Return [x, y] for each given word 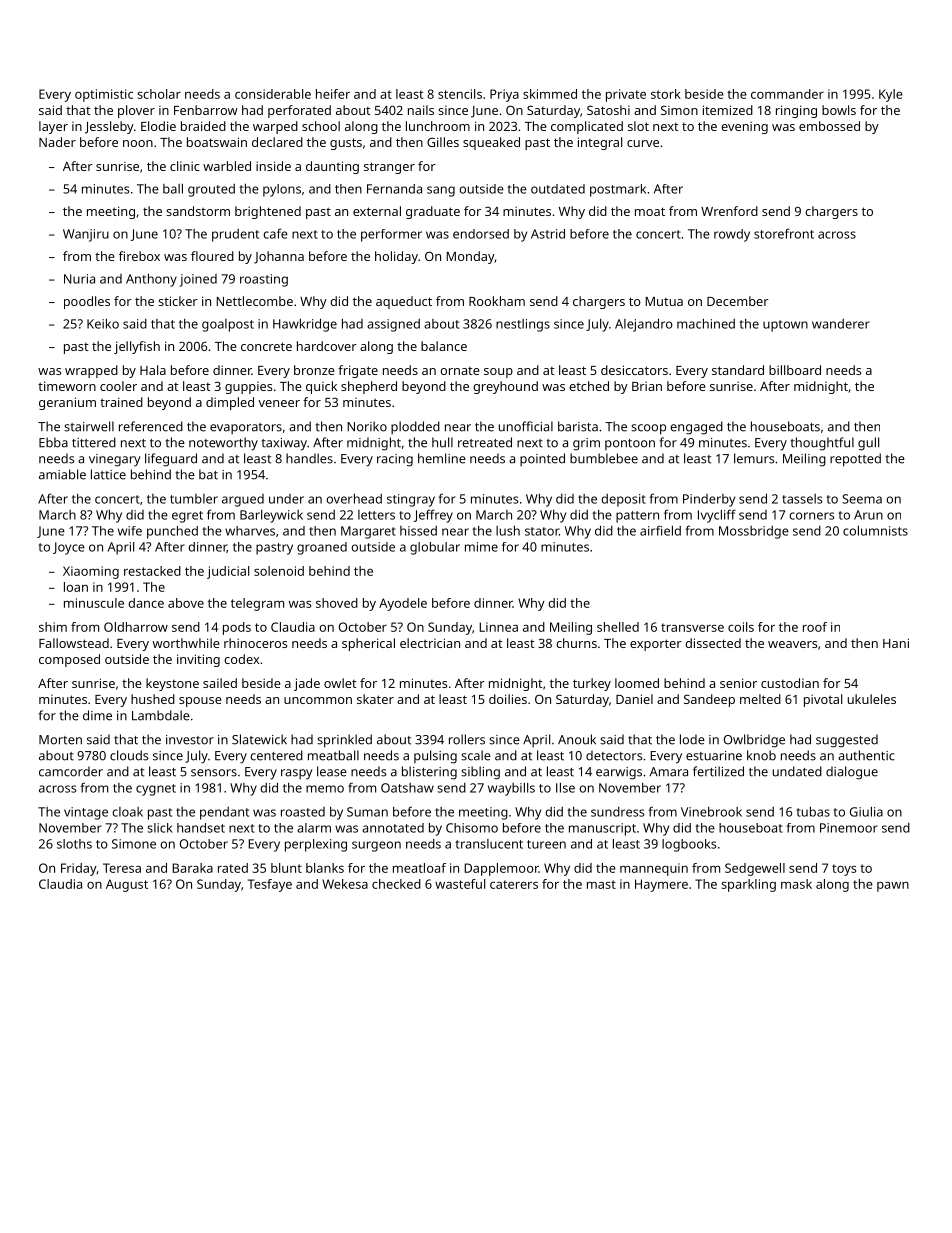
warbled [227, 166]
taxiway [284, 444]
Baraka [192, 868]
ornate [460, 371]
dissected [713, 643]
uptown [785, 326]
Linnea [498, 627]
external [377, 211]
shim [53, 627]
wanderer [841, 324]
